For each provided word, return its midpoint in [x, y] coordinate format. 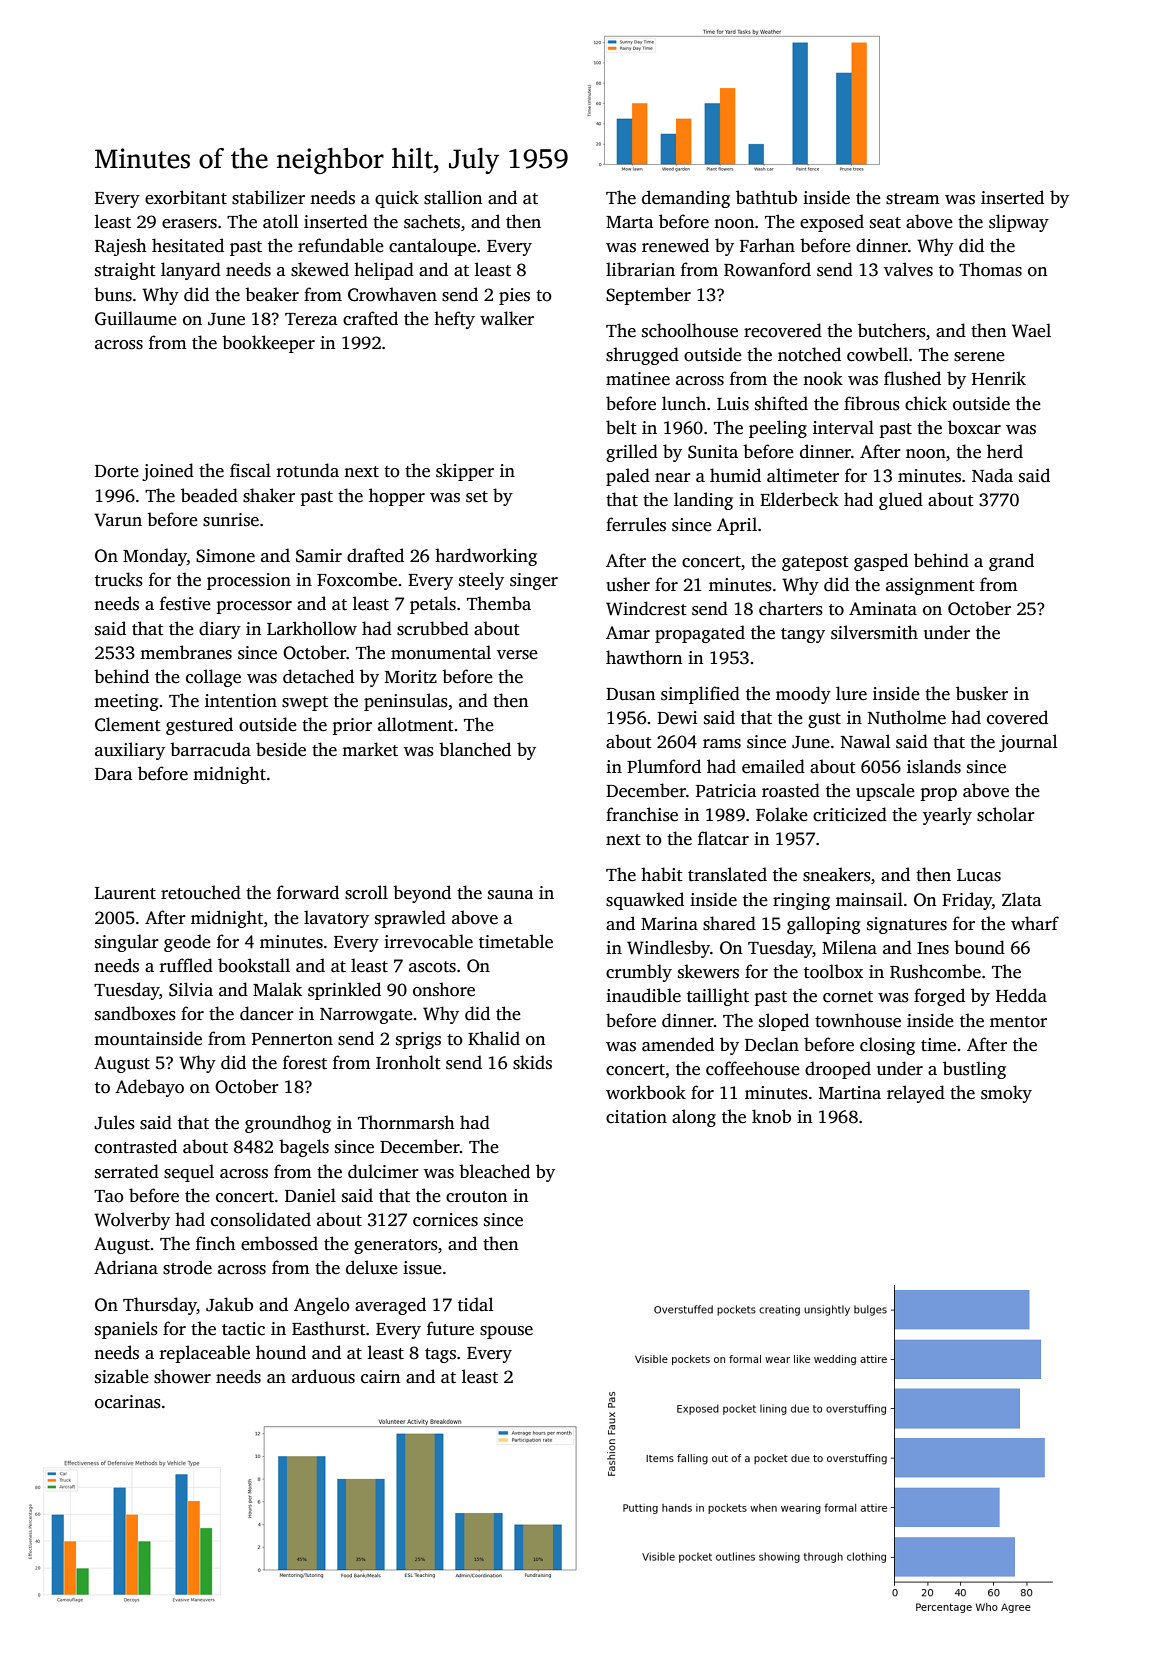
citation [636, 1117]
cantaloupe [432, 247]
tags [440, 1355]
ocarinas [128, 1402]
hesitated [188, 245]
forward [308, 892]
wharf [1035, 923]
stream [913, 199]
